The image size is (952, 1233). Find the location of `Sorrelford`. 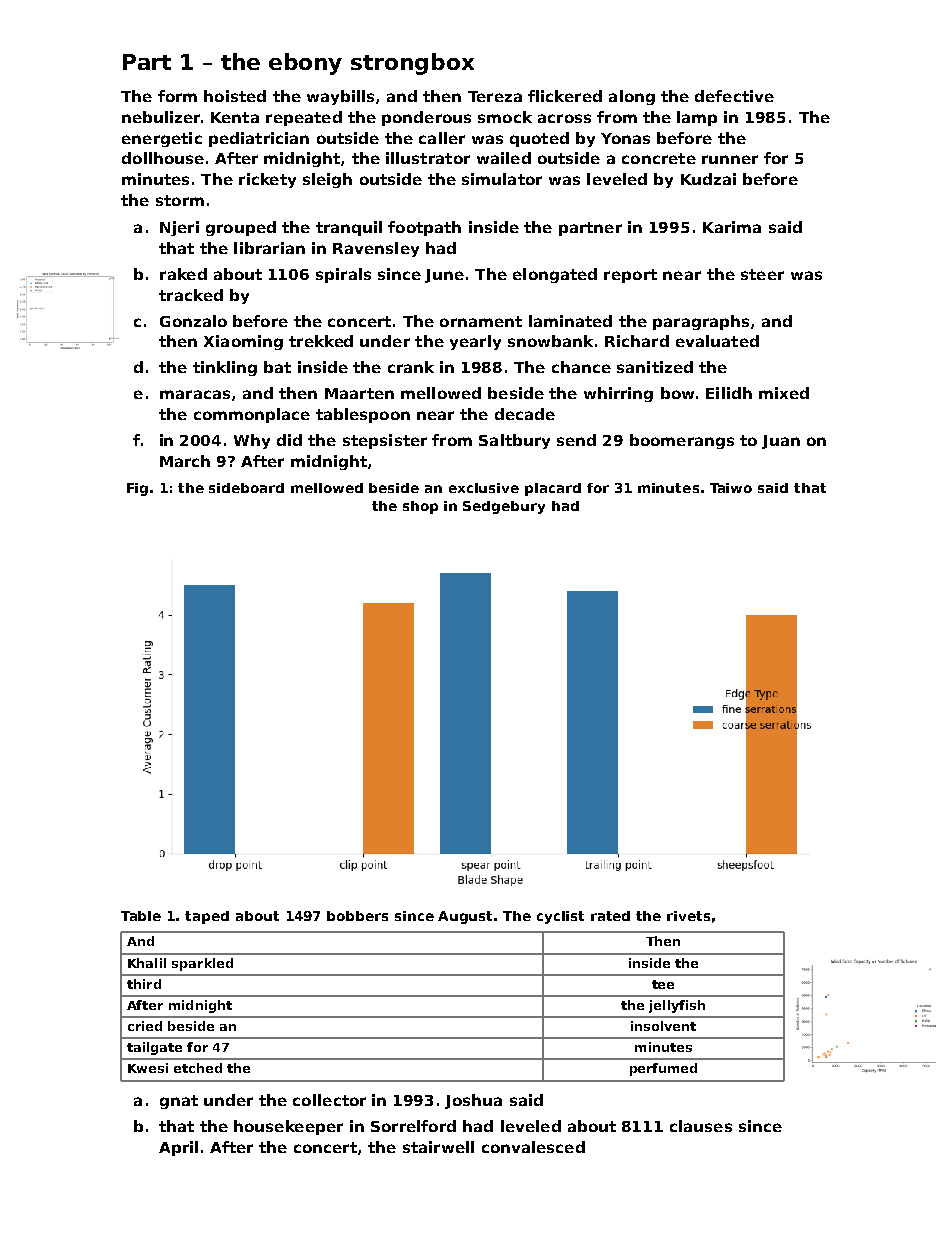

Sorrelford is located at coordinates (413, 1126).
